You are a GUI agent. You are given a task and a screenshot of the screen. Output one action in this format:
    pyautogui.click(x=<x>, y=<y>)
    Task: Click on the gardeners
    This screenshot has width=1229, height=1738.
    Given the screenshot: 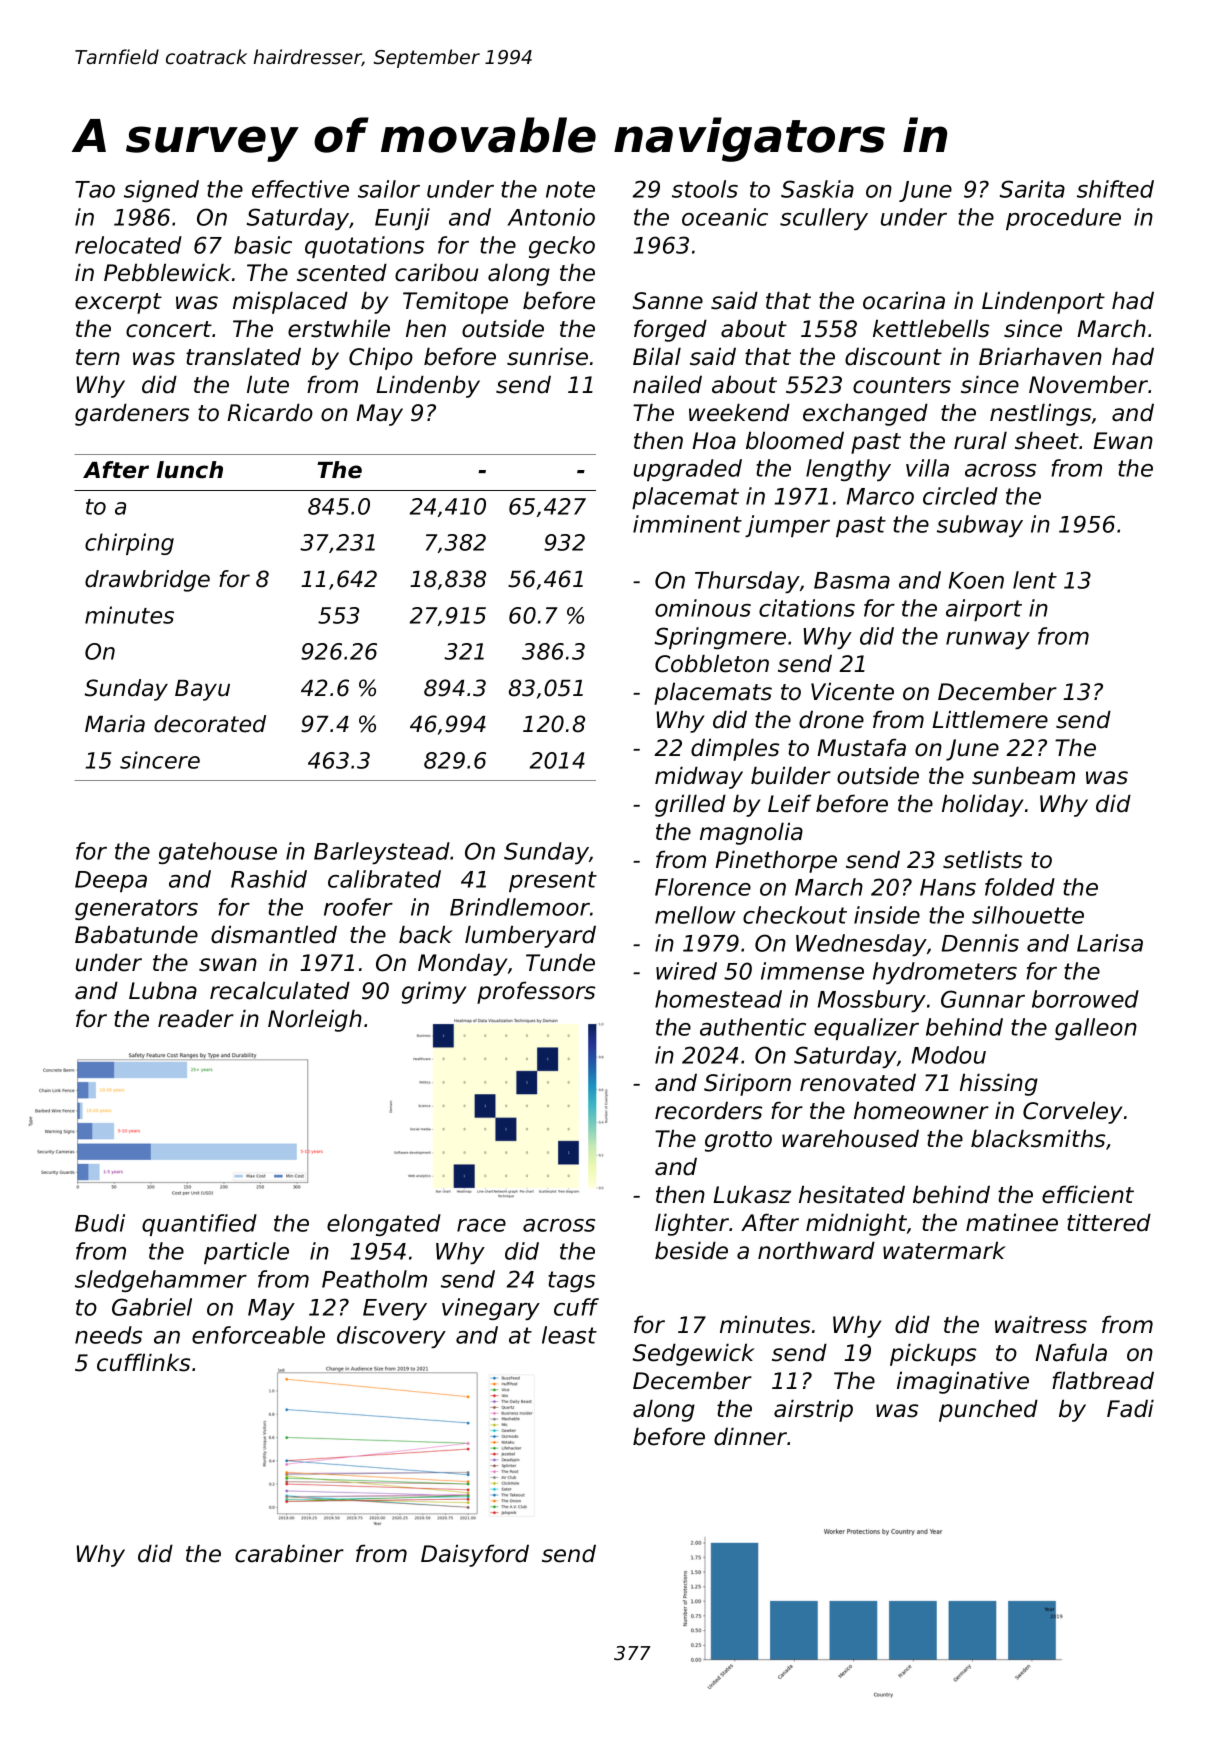 What is the action you would take?
    pyautogui.click(x=132, y=414)
